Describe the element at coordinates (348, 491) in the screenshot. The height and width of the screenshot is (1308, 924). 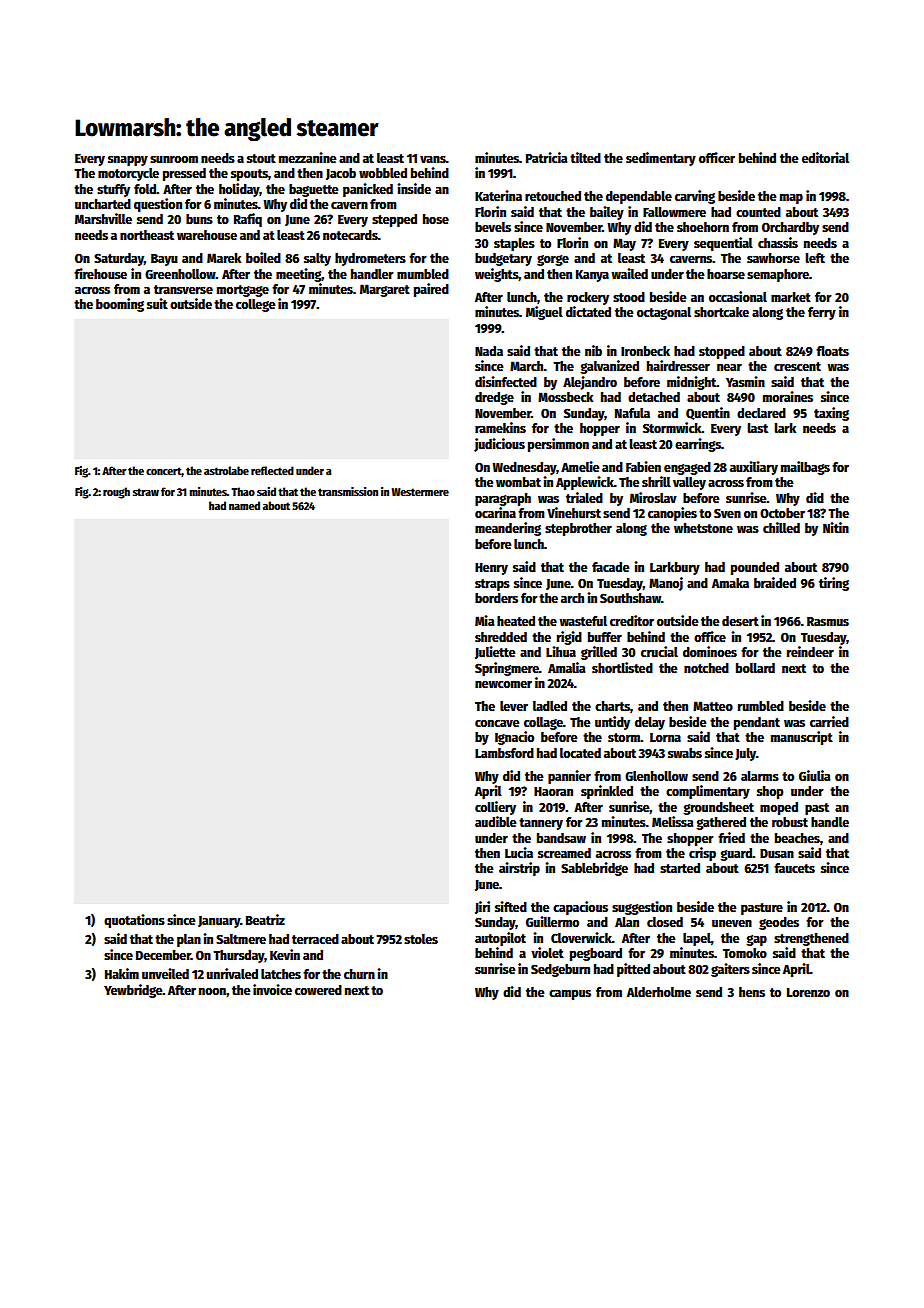
I see `transmission` at that location.
